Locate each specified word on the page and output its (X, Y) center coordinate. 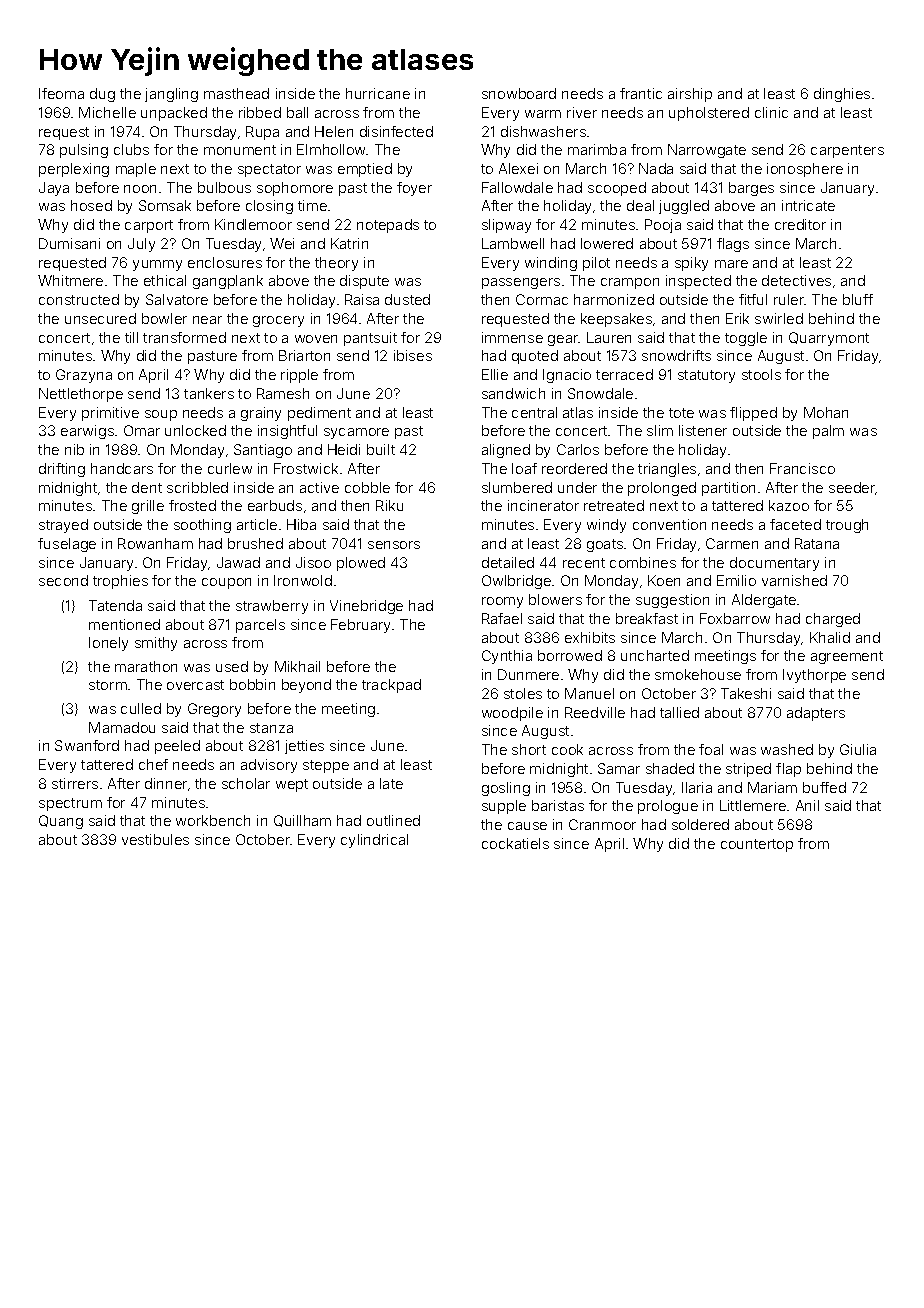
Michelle (107, 112)
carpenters (847, 151)
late (391, 783)
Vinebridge (366, 607)
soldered (700, 824)
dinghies (842, 95)
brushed (255, 543)
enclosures (225, 262)
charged (833, 620)
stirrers (75, 783)
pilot (596, 264)
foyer (414, 189)
